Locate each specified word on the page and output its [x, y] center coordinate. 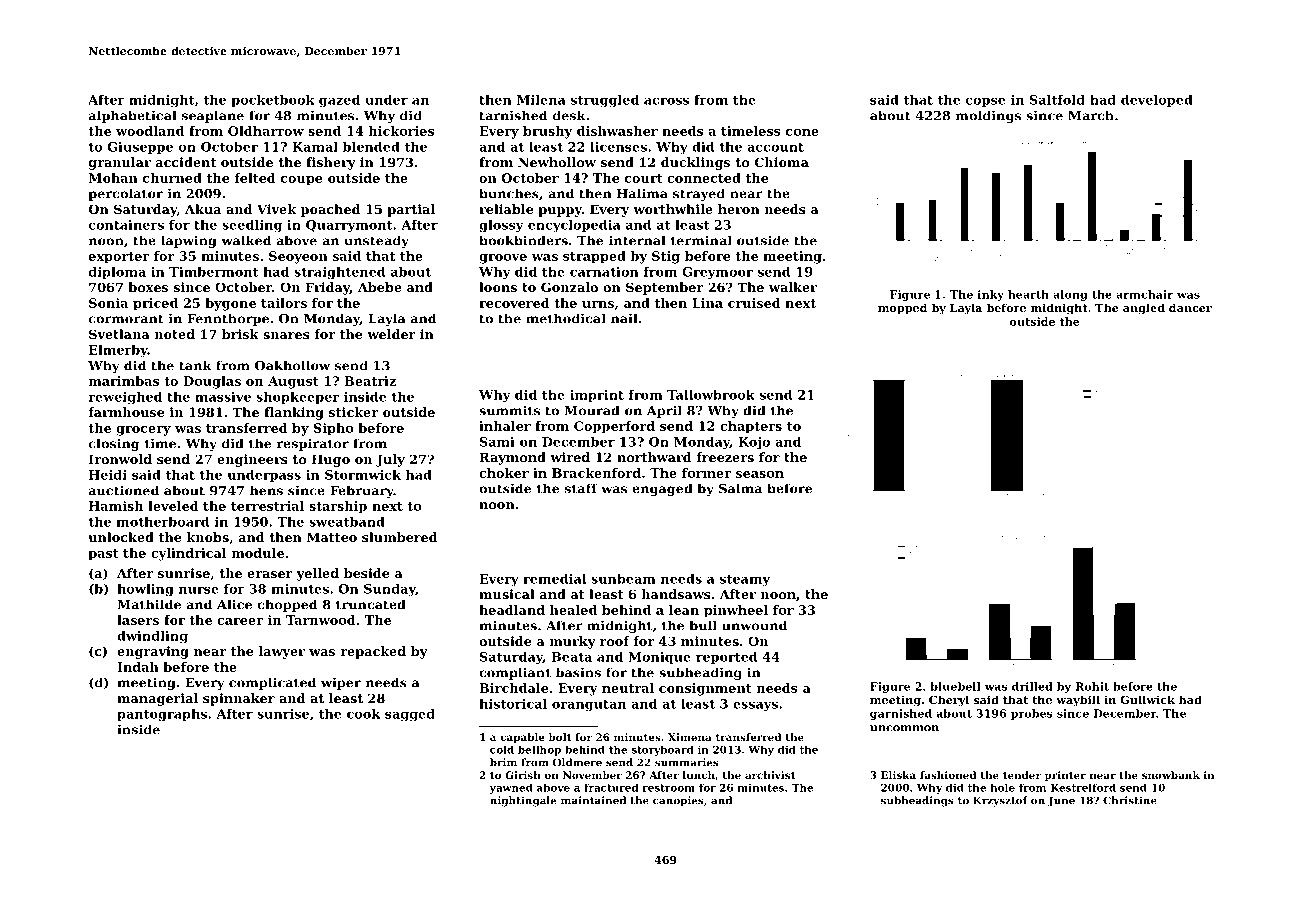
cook [363, 714]
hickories [401, 131]
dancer [1190, 307]
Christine [1130, 800]
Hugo [331, 460]
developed [1157, 101]
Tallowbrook [711, 395]
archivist [770, 775]
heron [739, 209]
